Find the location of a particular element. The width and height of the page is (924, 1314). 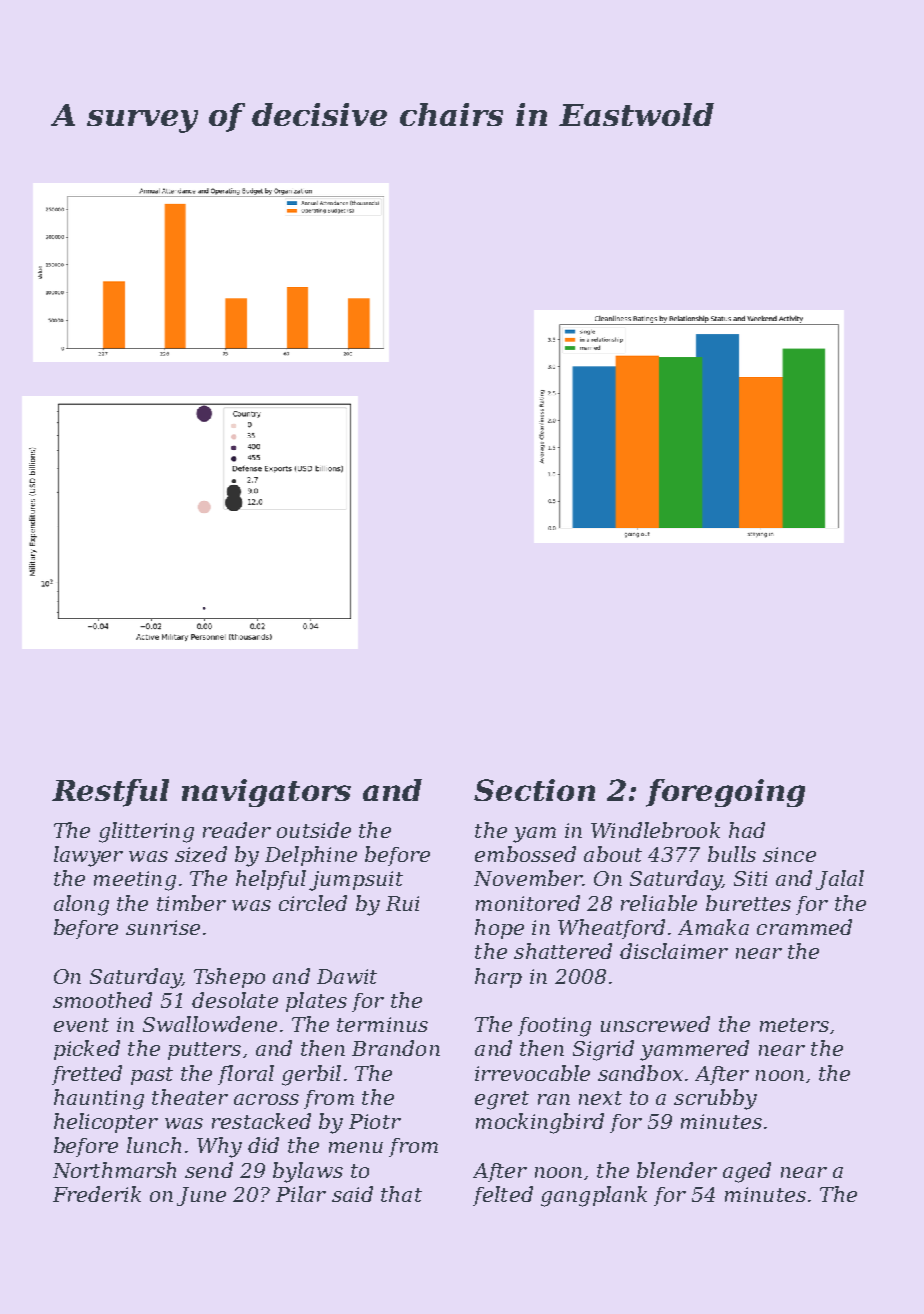

scrubby is located at coordinates (715, 1099).
